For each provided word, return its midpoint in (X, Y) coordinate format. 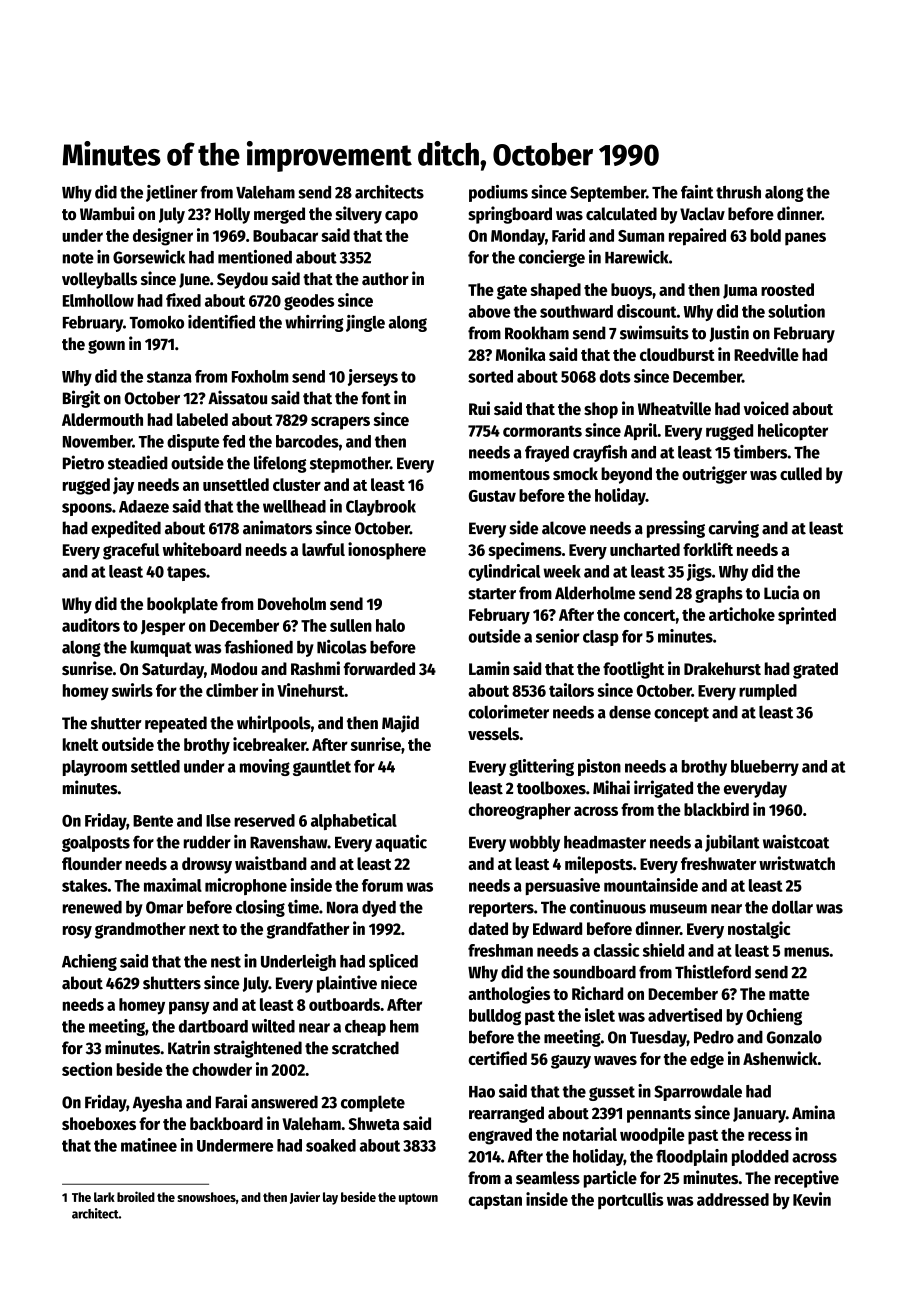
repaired (697, 237)
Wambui (107, 213)
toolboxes (551, 788)
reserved (264, 820)
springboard (510, 215)
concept (681, 714)
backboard (226, 1123)
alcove (564, 528)
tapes (186, 573)
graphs (719, 594)
